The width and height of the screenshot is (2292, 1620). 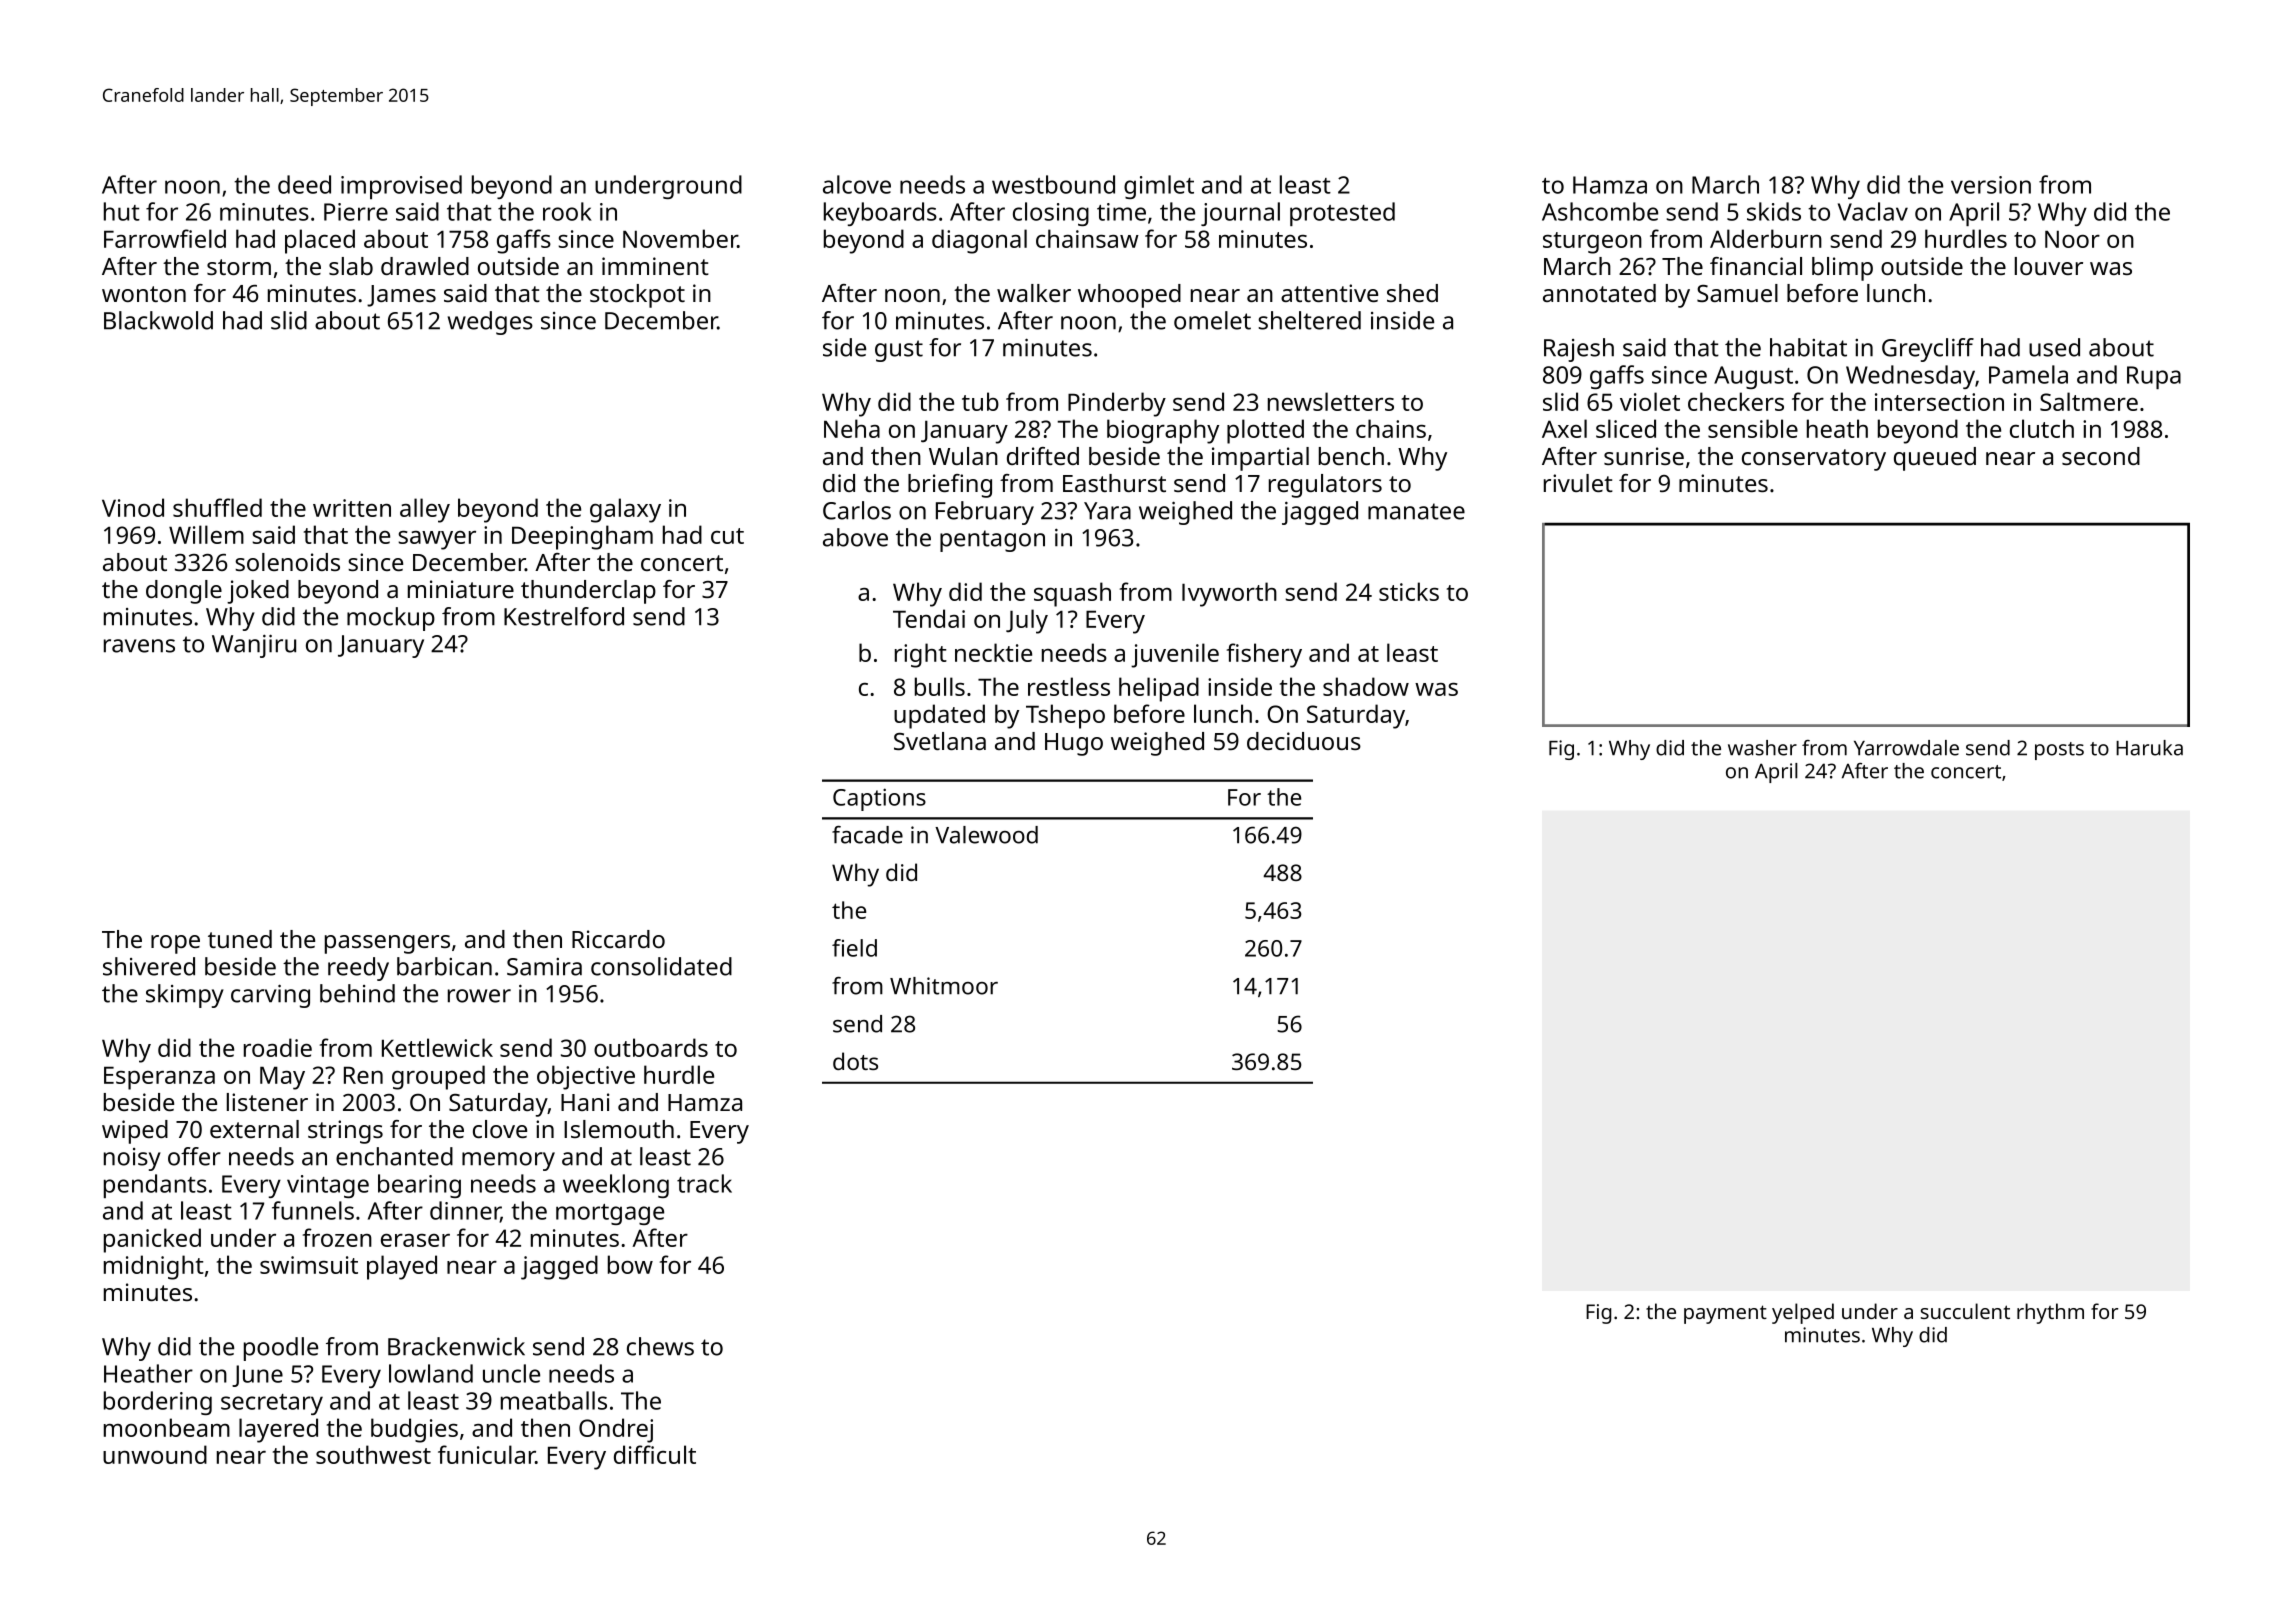 What do you see at coordinates (1906, 748) in the screenshot?
I see `Yarrowdale` at bounding box center [1906, 748].
